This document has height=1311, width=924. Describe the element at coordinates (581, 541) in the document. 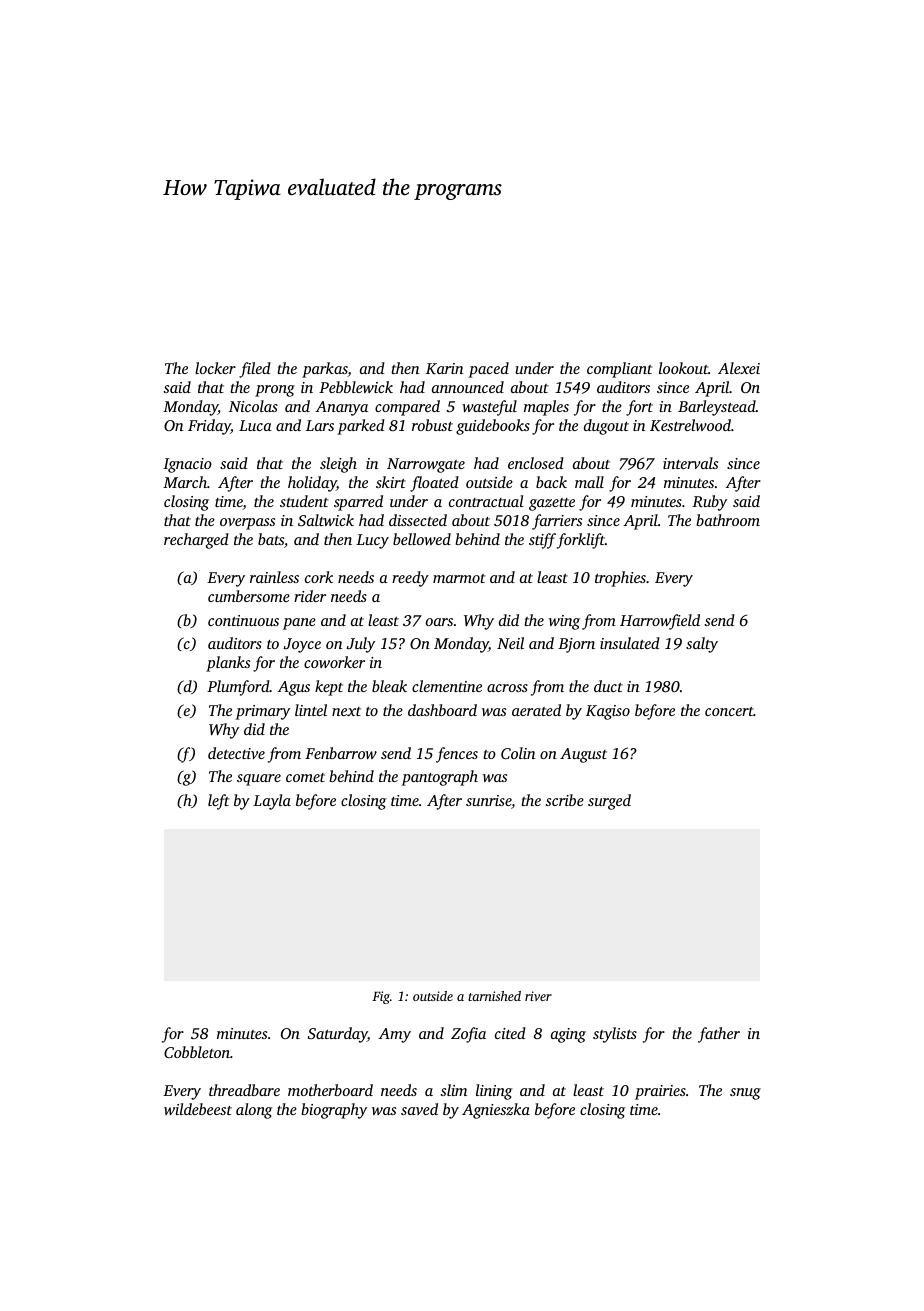

I see `forklift` at that location.
